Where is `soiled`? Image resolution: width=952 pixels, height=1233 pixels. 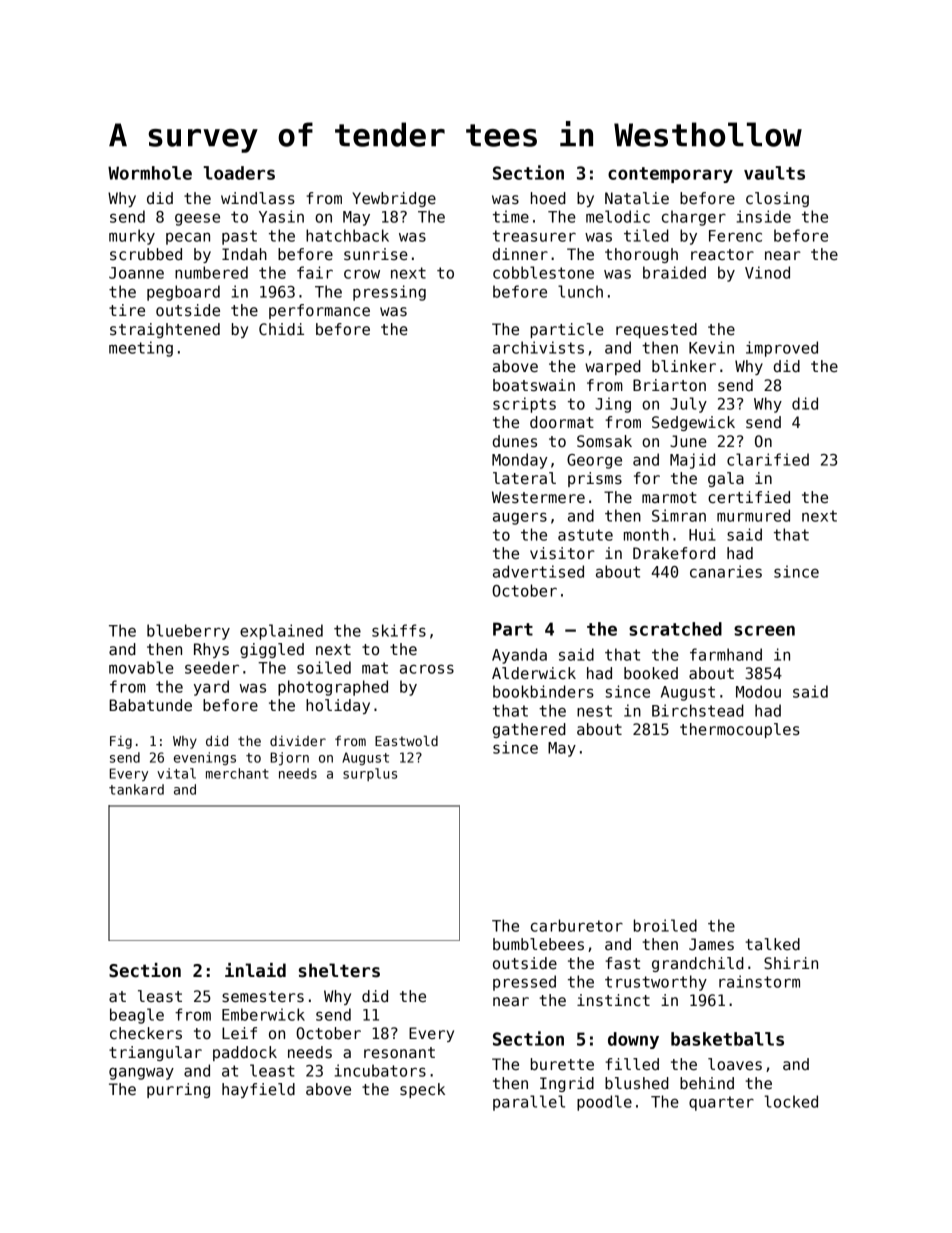 soiled is located at coordinates (324, 667).
